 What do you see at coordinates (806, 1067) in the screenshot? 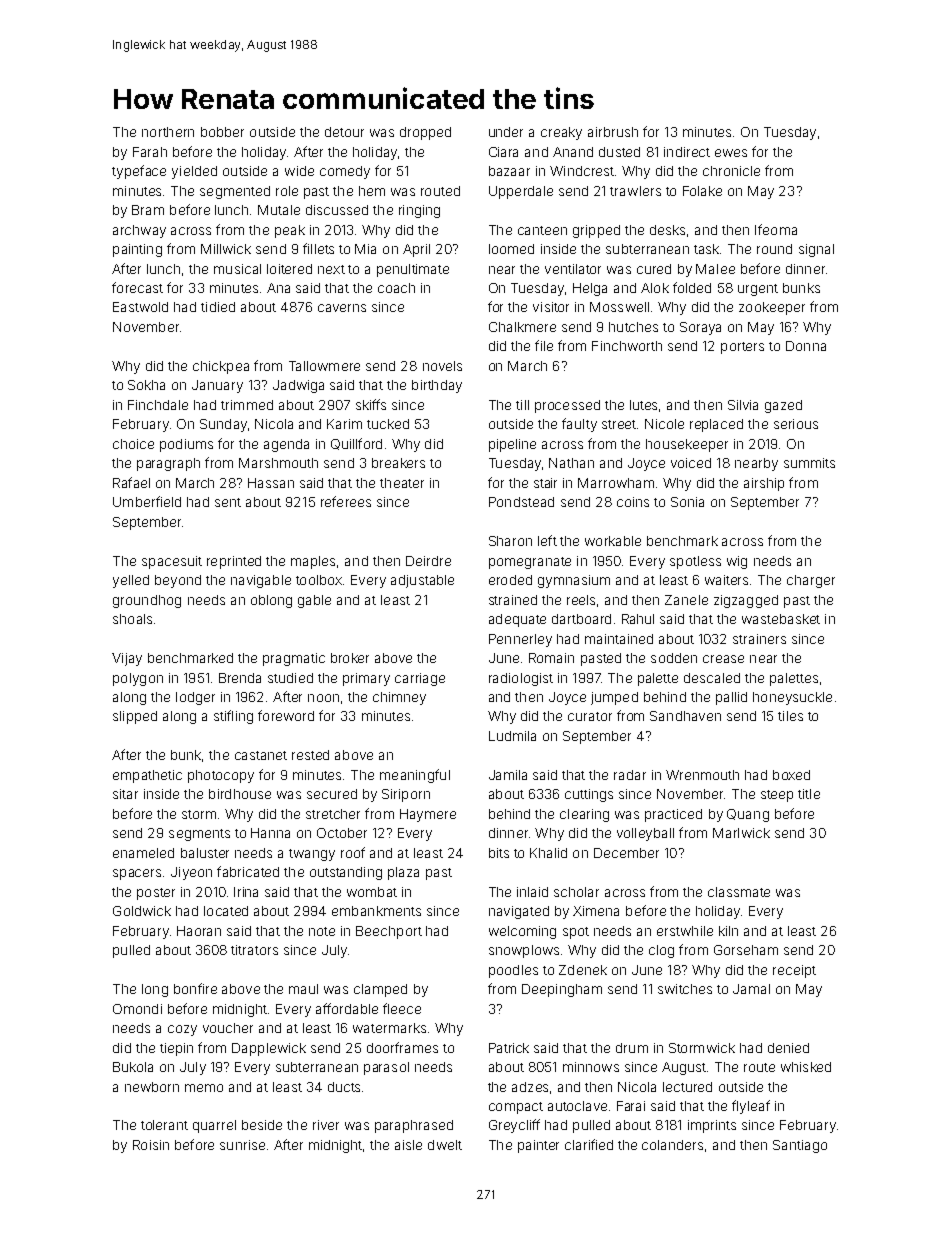
I see `whisked` at bounding box center [806, 1067].
